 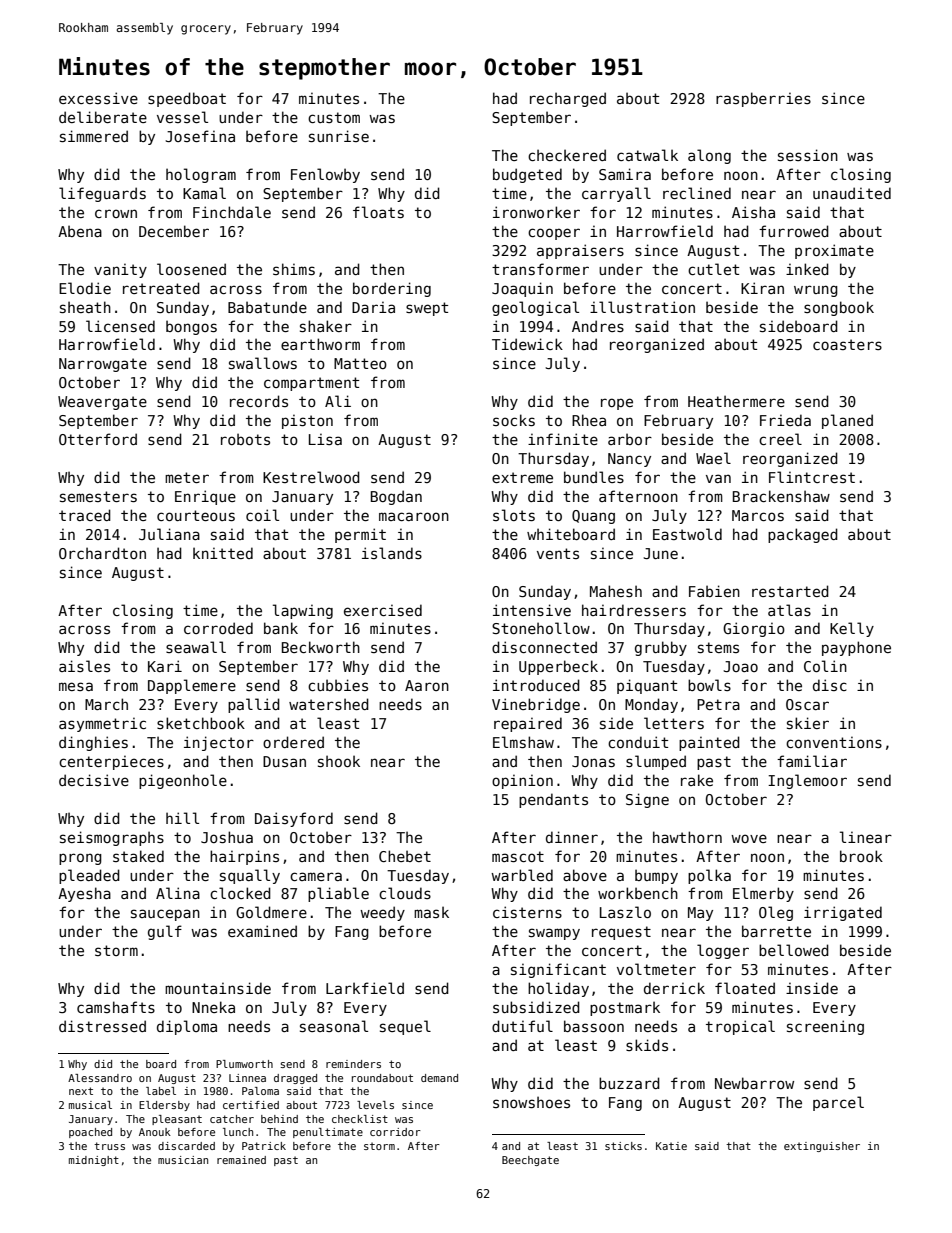 I want to click on Nancy, so click(x=629, y=460).
